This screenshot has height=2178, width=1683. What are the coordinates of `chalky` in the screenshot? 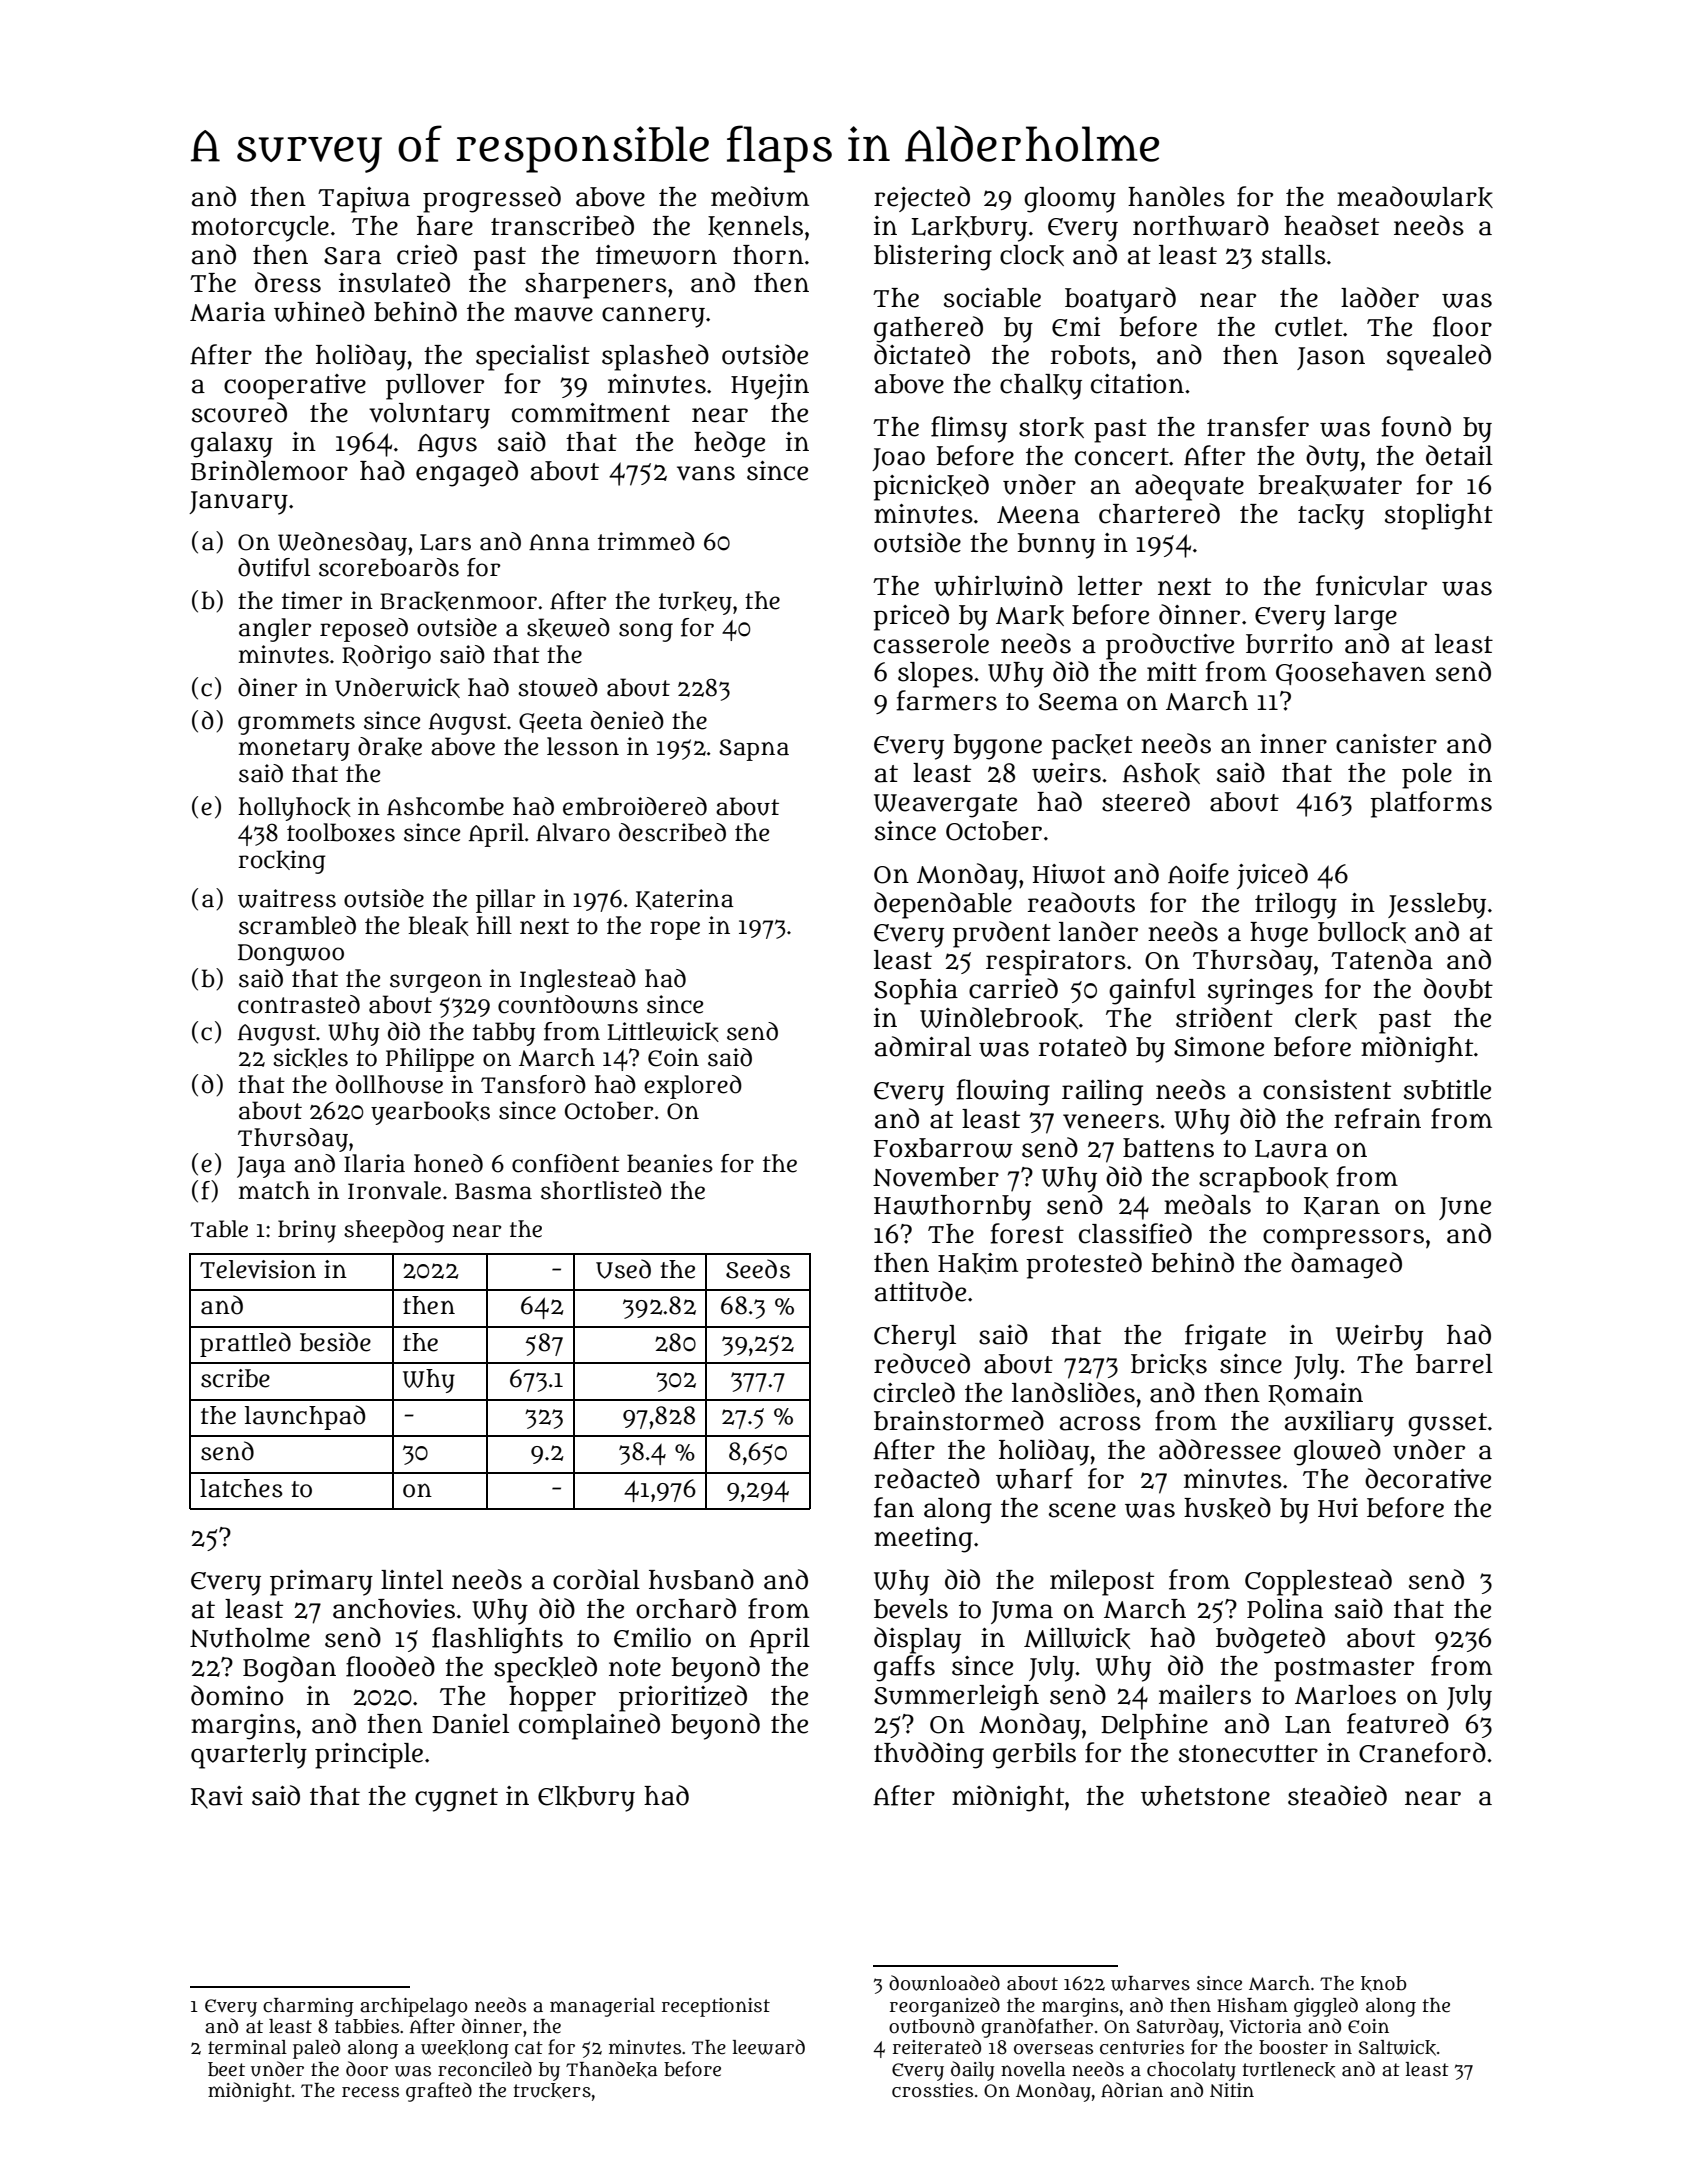 It's located at (1041, 387).
